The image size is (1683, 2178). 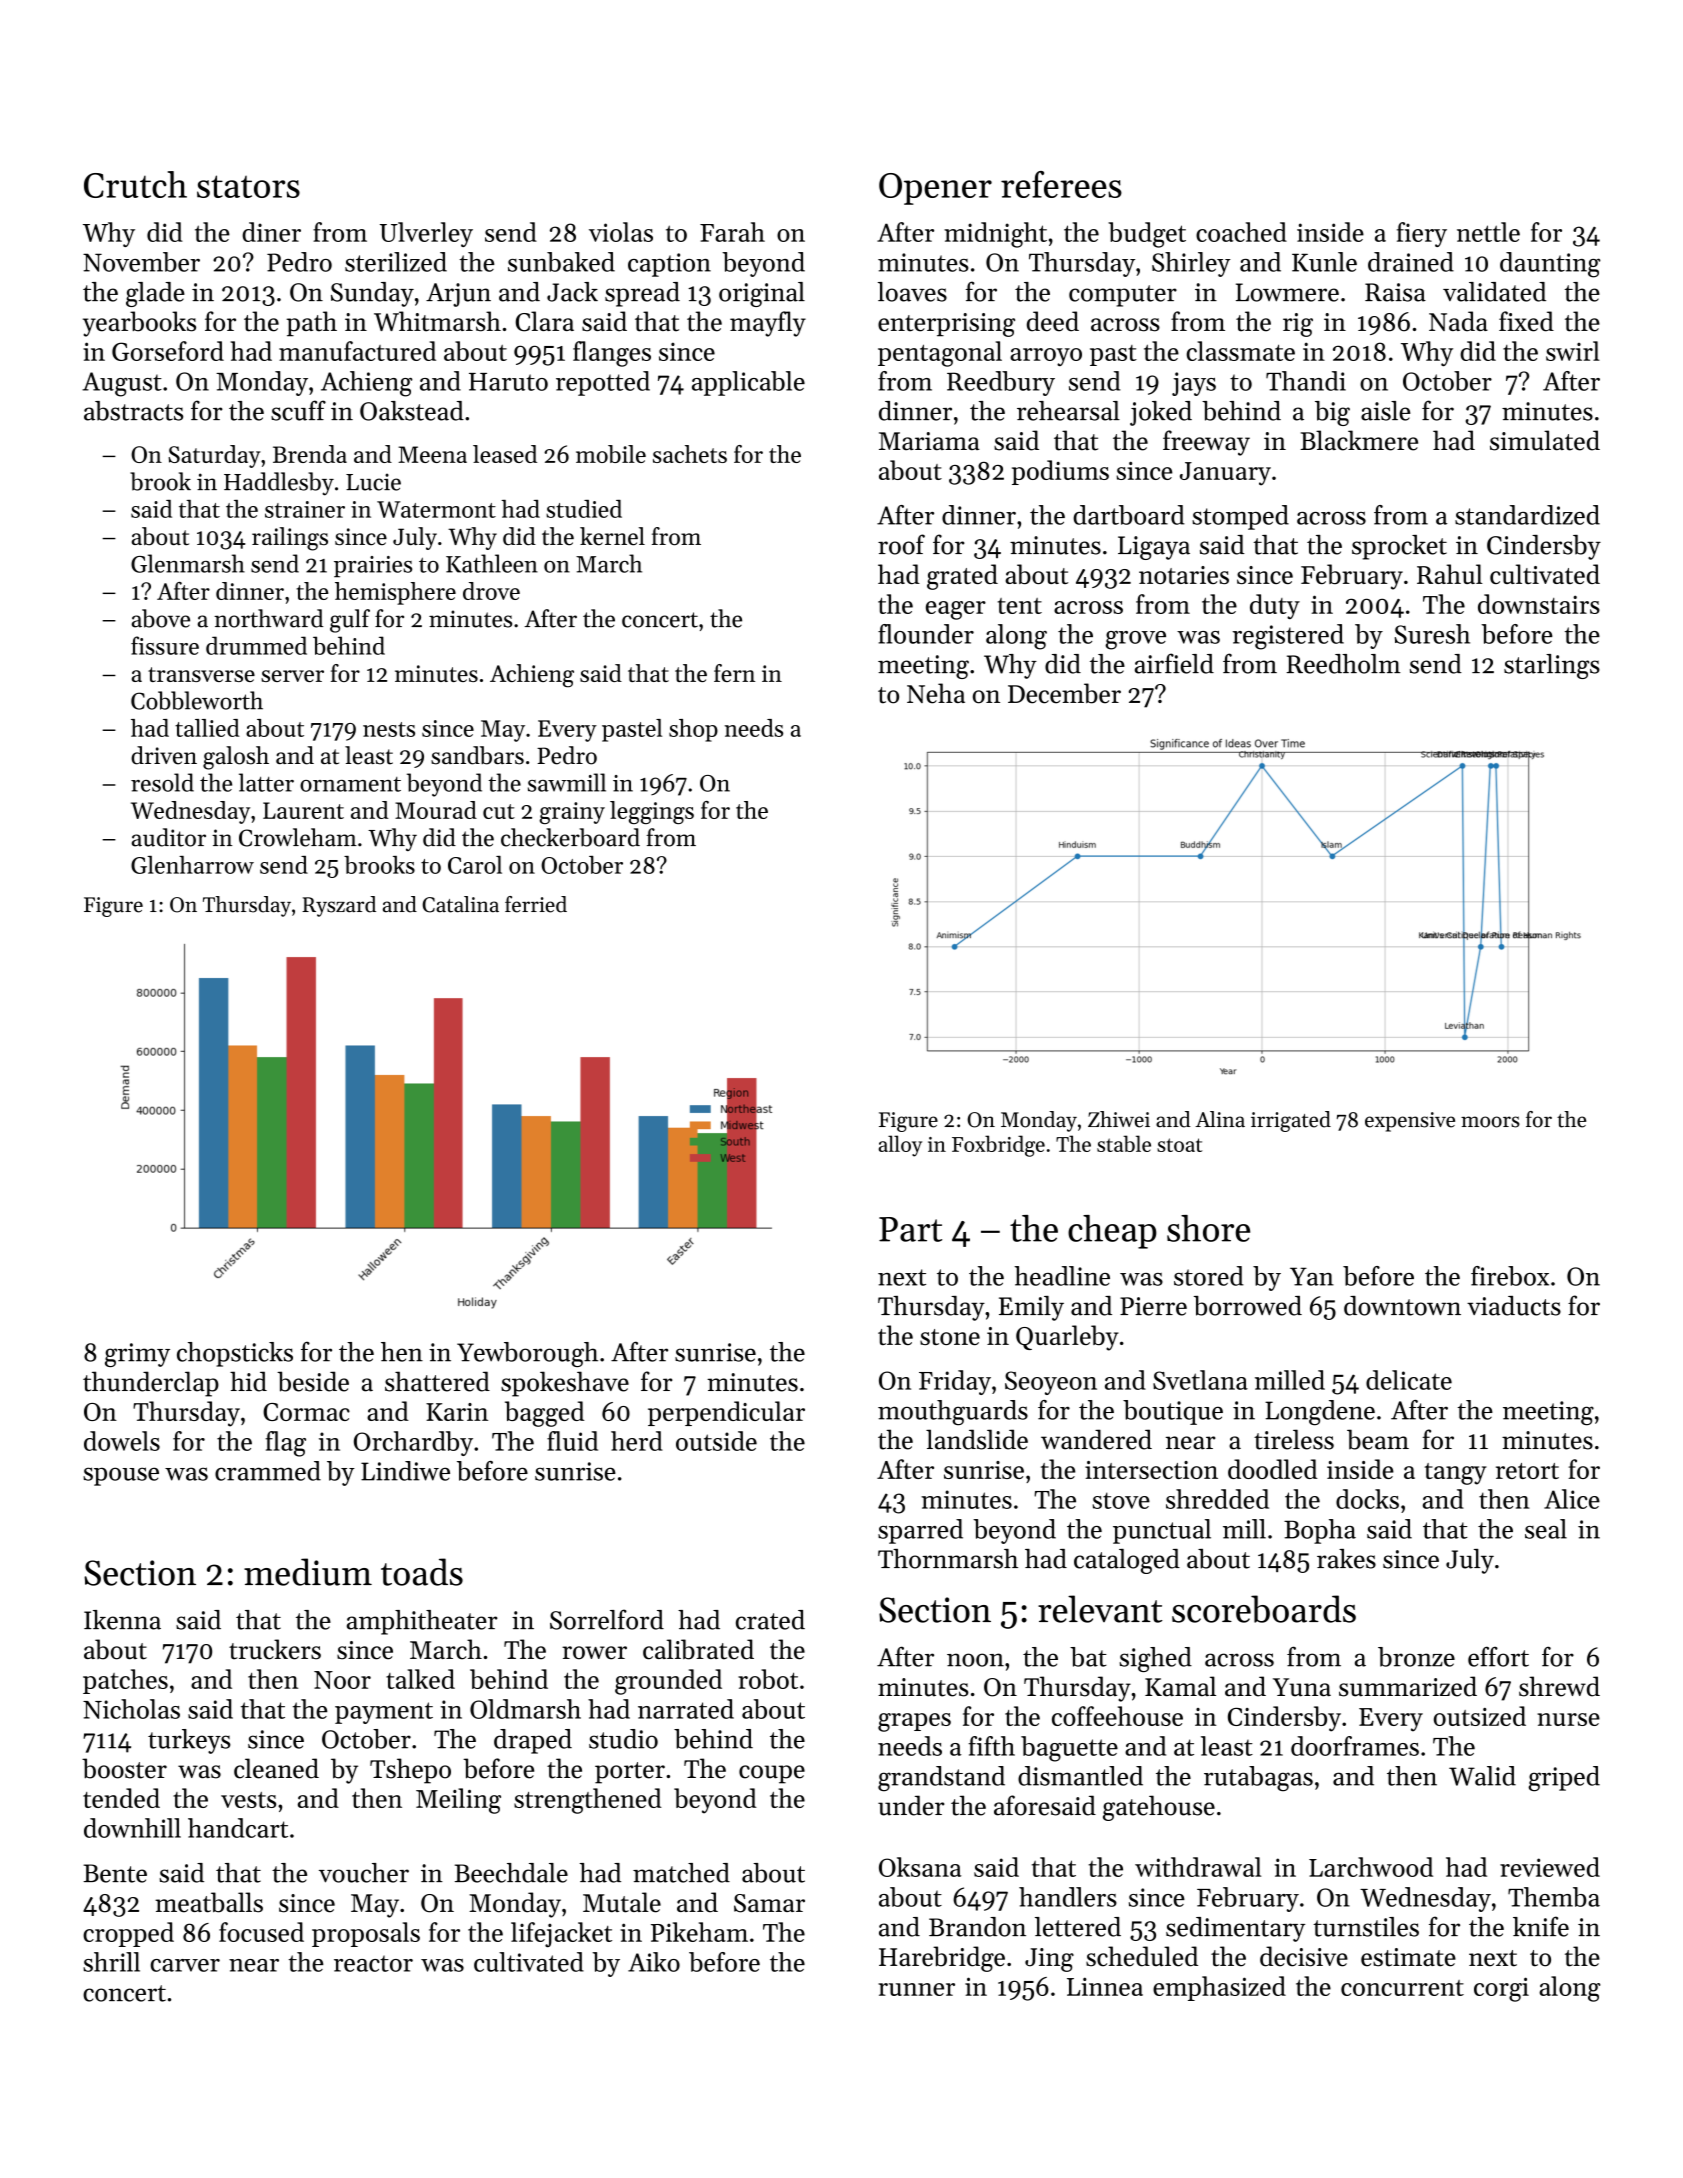 What do you see at coordinates (901, 544) in the screenshot?
I see `roof` at bounding box center [901, 544].
